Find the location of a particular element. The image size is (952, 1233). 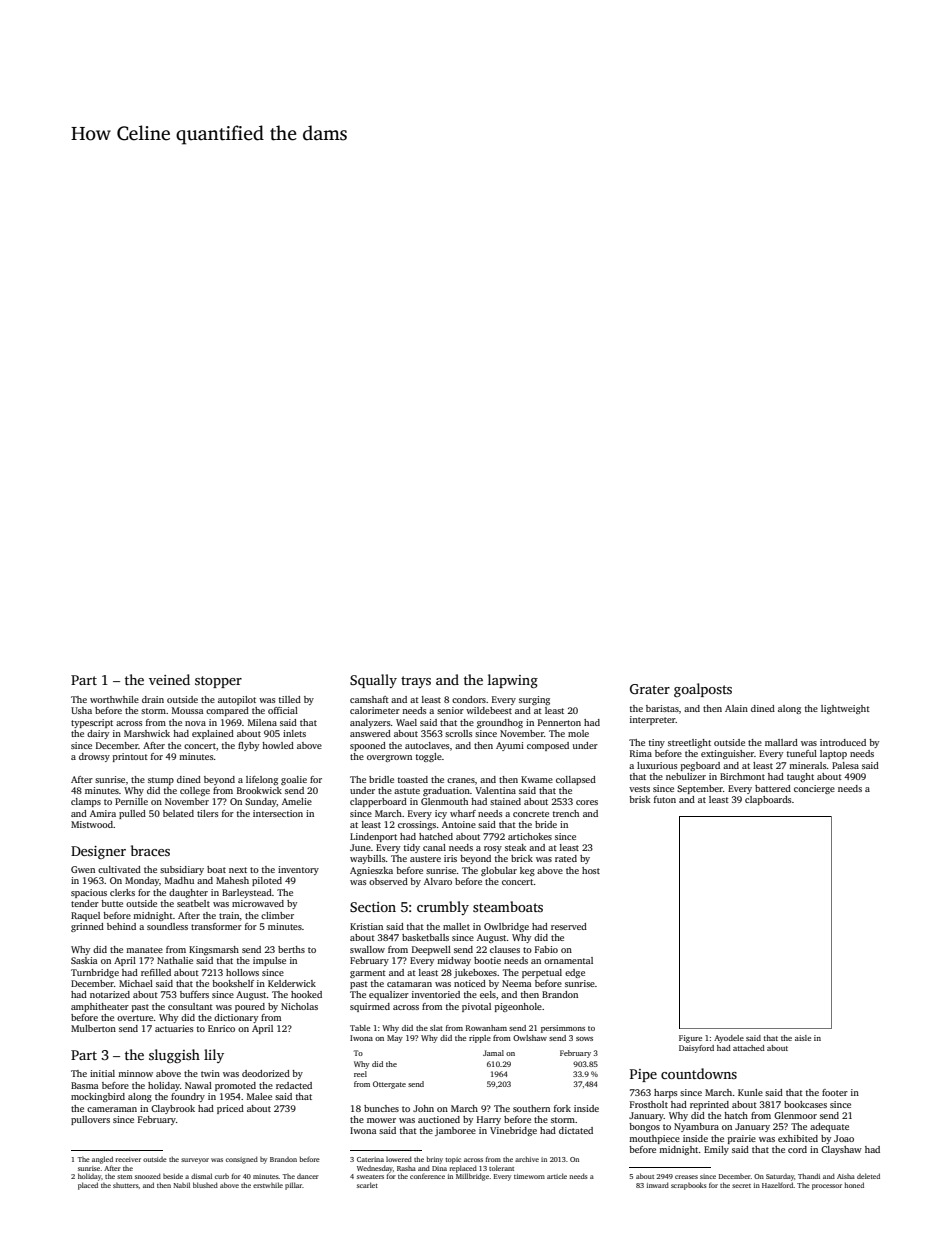

host is located at coordinates (591, 870).
